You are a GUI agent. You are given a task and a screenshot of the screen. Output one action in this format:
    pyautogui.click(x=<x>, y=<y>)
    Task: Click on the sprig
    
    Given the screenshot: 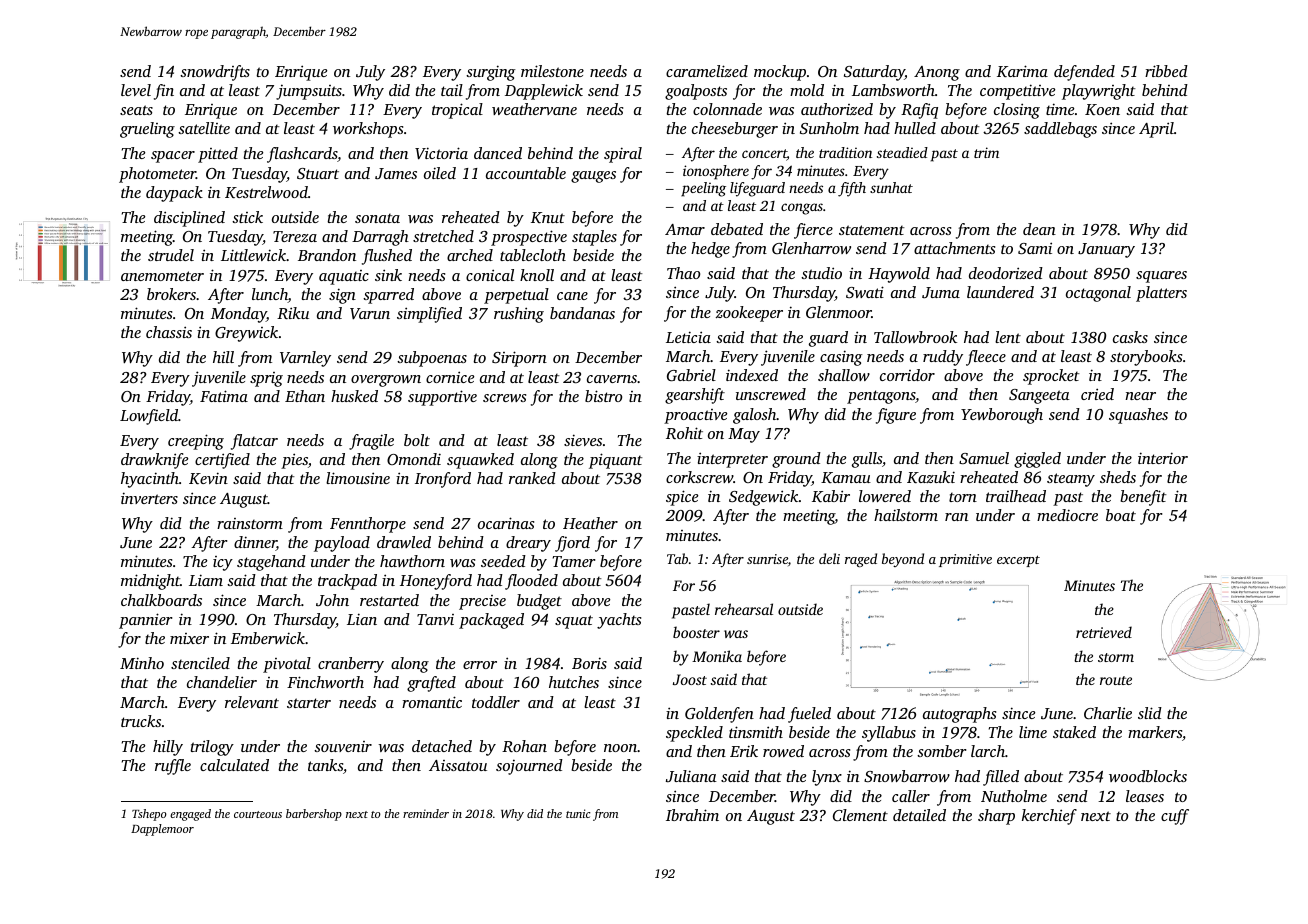 What is the action you would take?
    pyautogui.click(x=266, y=379)
